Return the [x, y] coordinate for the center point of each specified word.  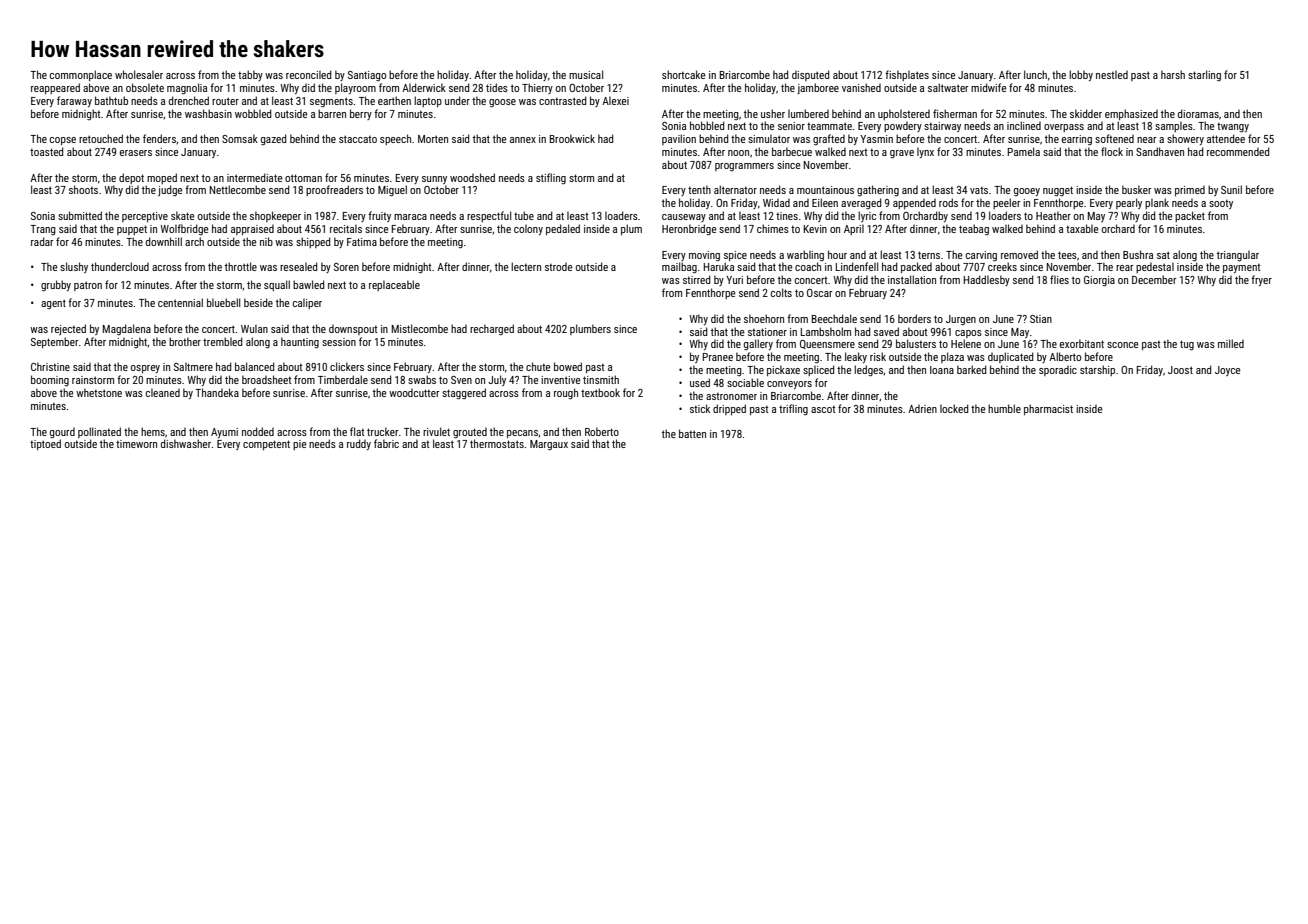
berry [361, 114]
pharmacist [1048, 409]
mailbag [679, 268]
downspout [353, 330]
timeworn [136, 444]
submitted [80, 215]
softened [1114, 138]
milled [1231, 343]
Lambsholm [826, 331]
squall [277, 285]
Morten [433, 139]
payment [1241, 268]
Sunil [1231, 189]
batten [692, 433]
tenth [699, 189]
